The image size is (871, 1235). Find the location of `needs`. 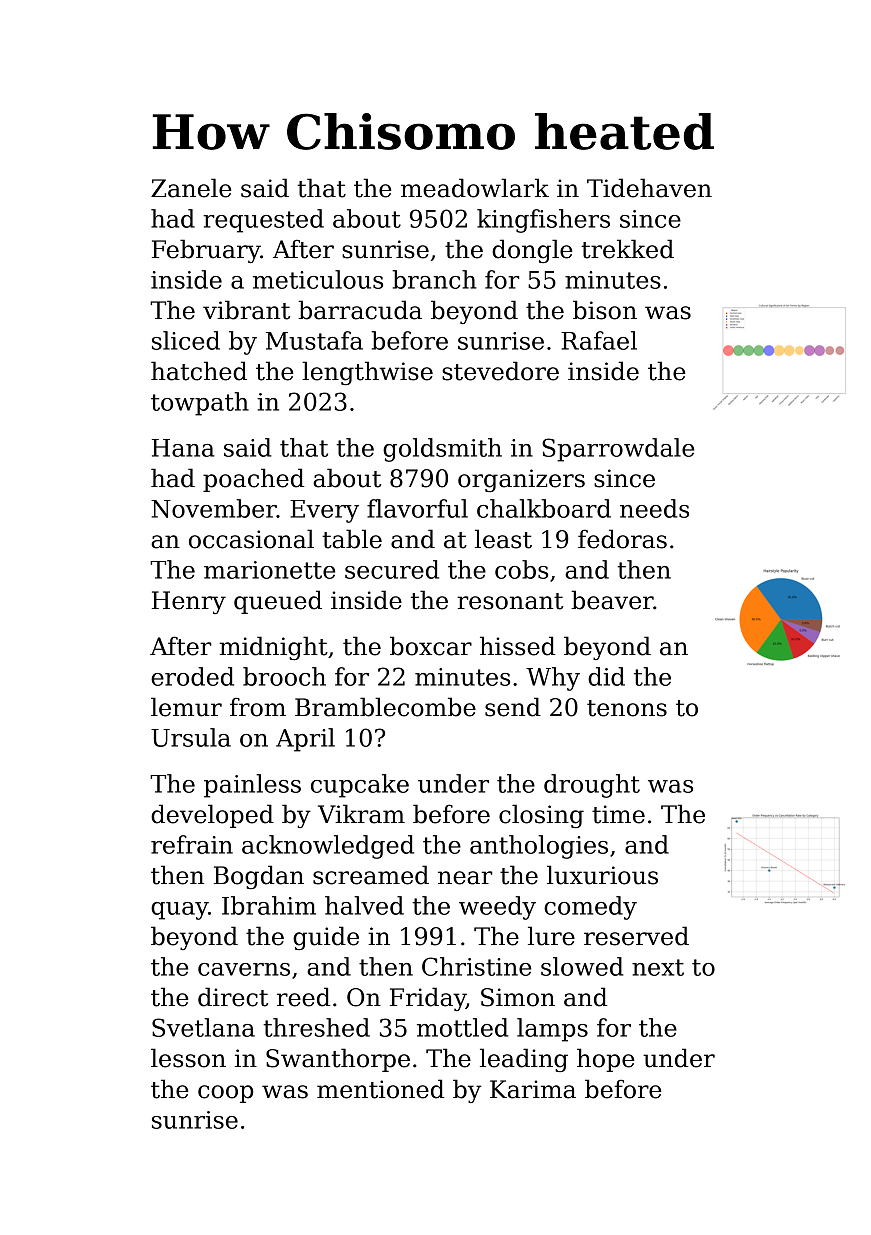

needs is located at coordinates (654, 508).
